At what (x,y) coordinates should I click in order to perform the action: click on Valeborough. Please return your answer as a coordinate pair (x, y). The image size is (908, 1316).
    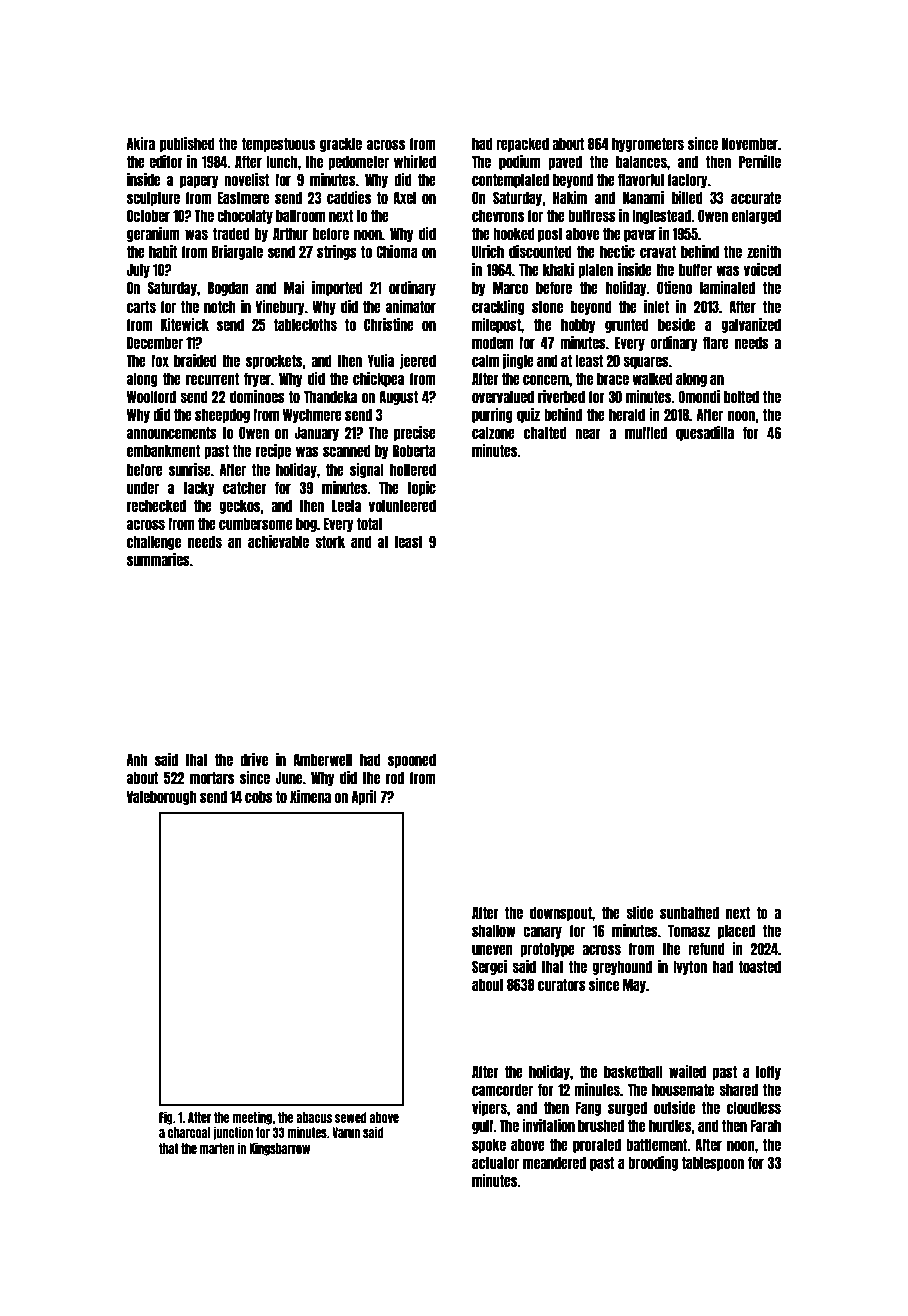
    Looking at the image, I should click on (162, 798).
